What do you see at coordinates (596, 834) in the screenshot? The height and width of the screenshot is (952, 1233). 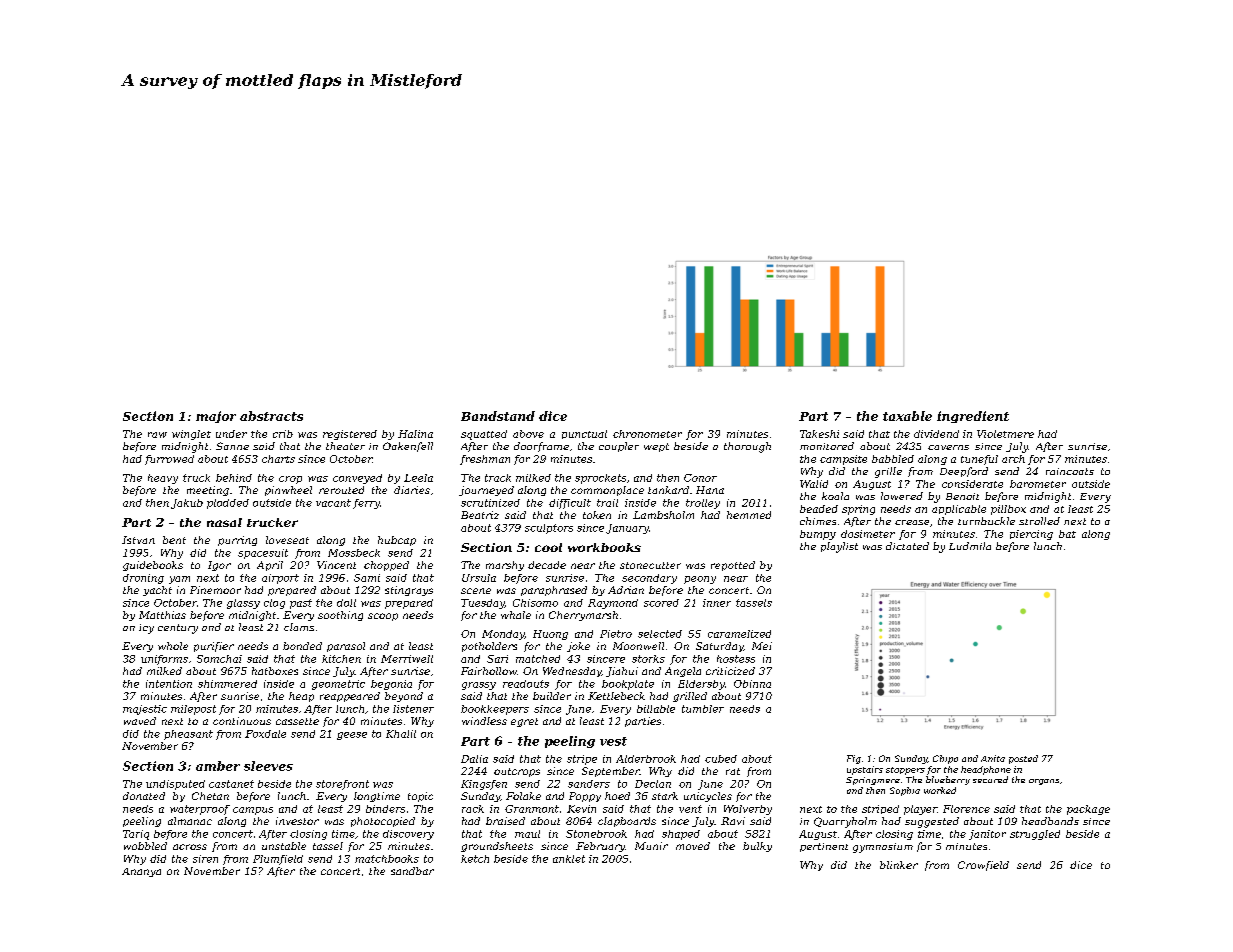 I see `Stonebrook` at bounding box center [596, 834].
